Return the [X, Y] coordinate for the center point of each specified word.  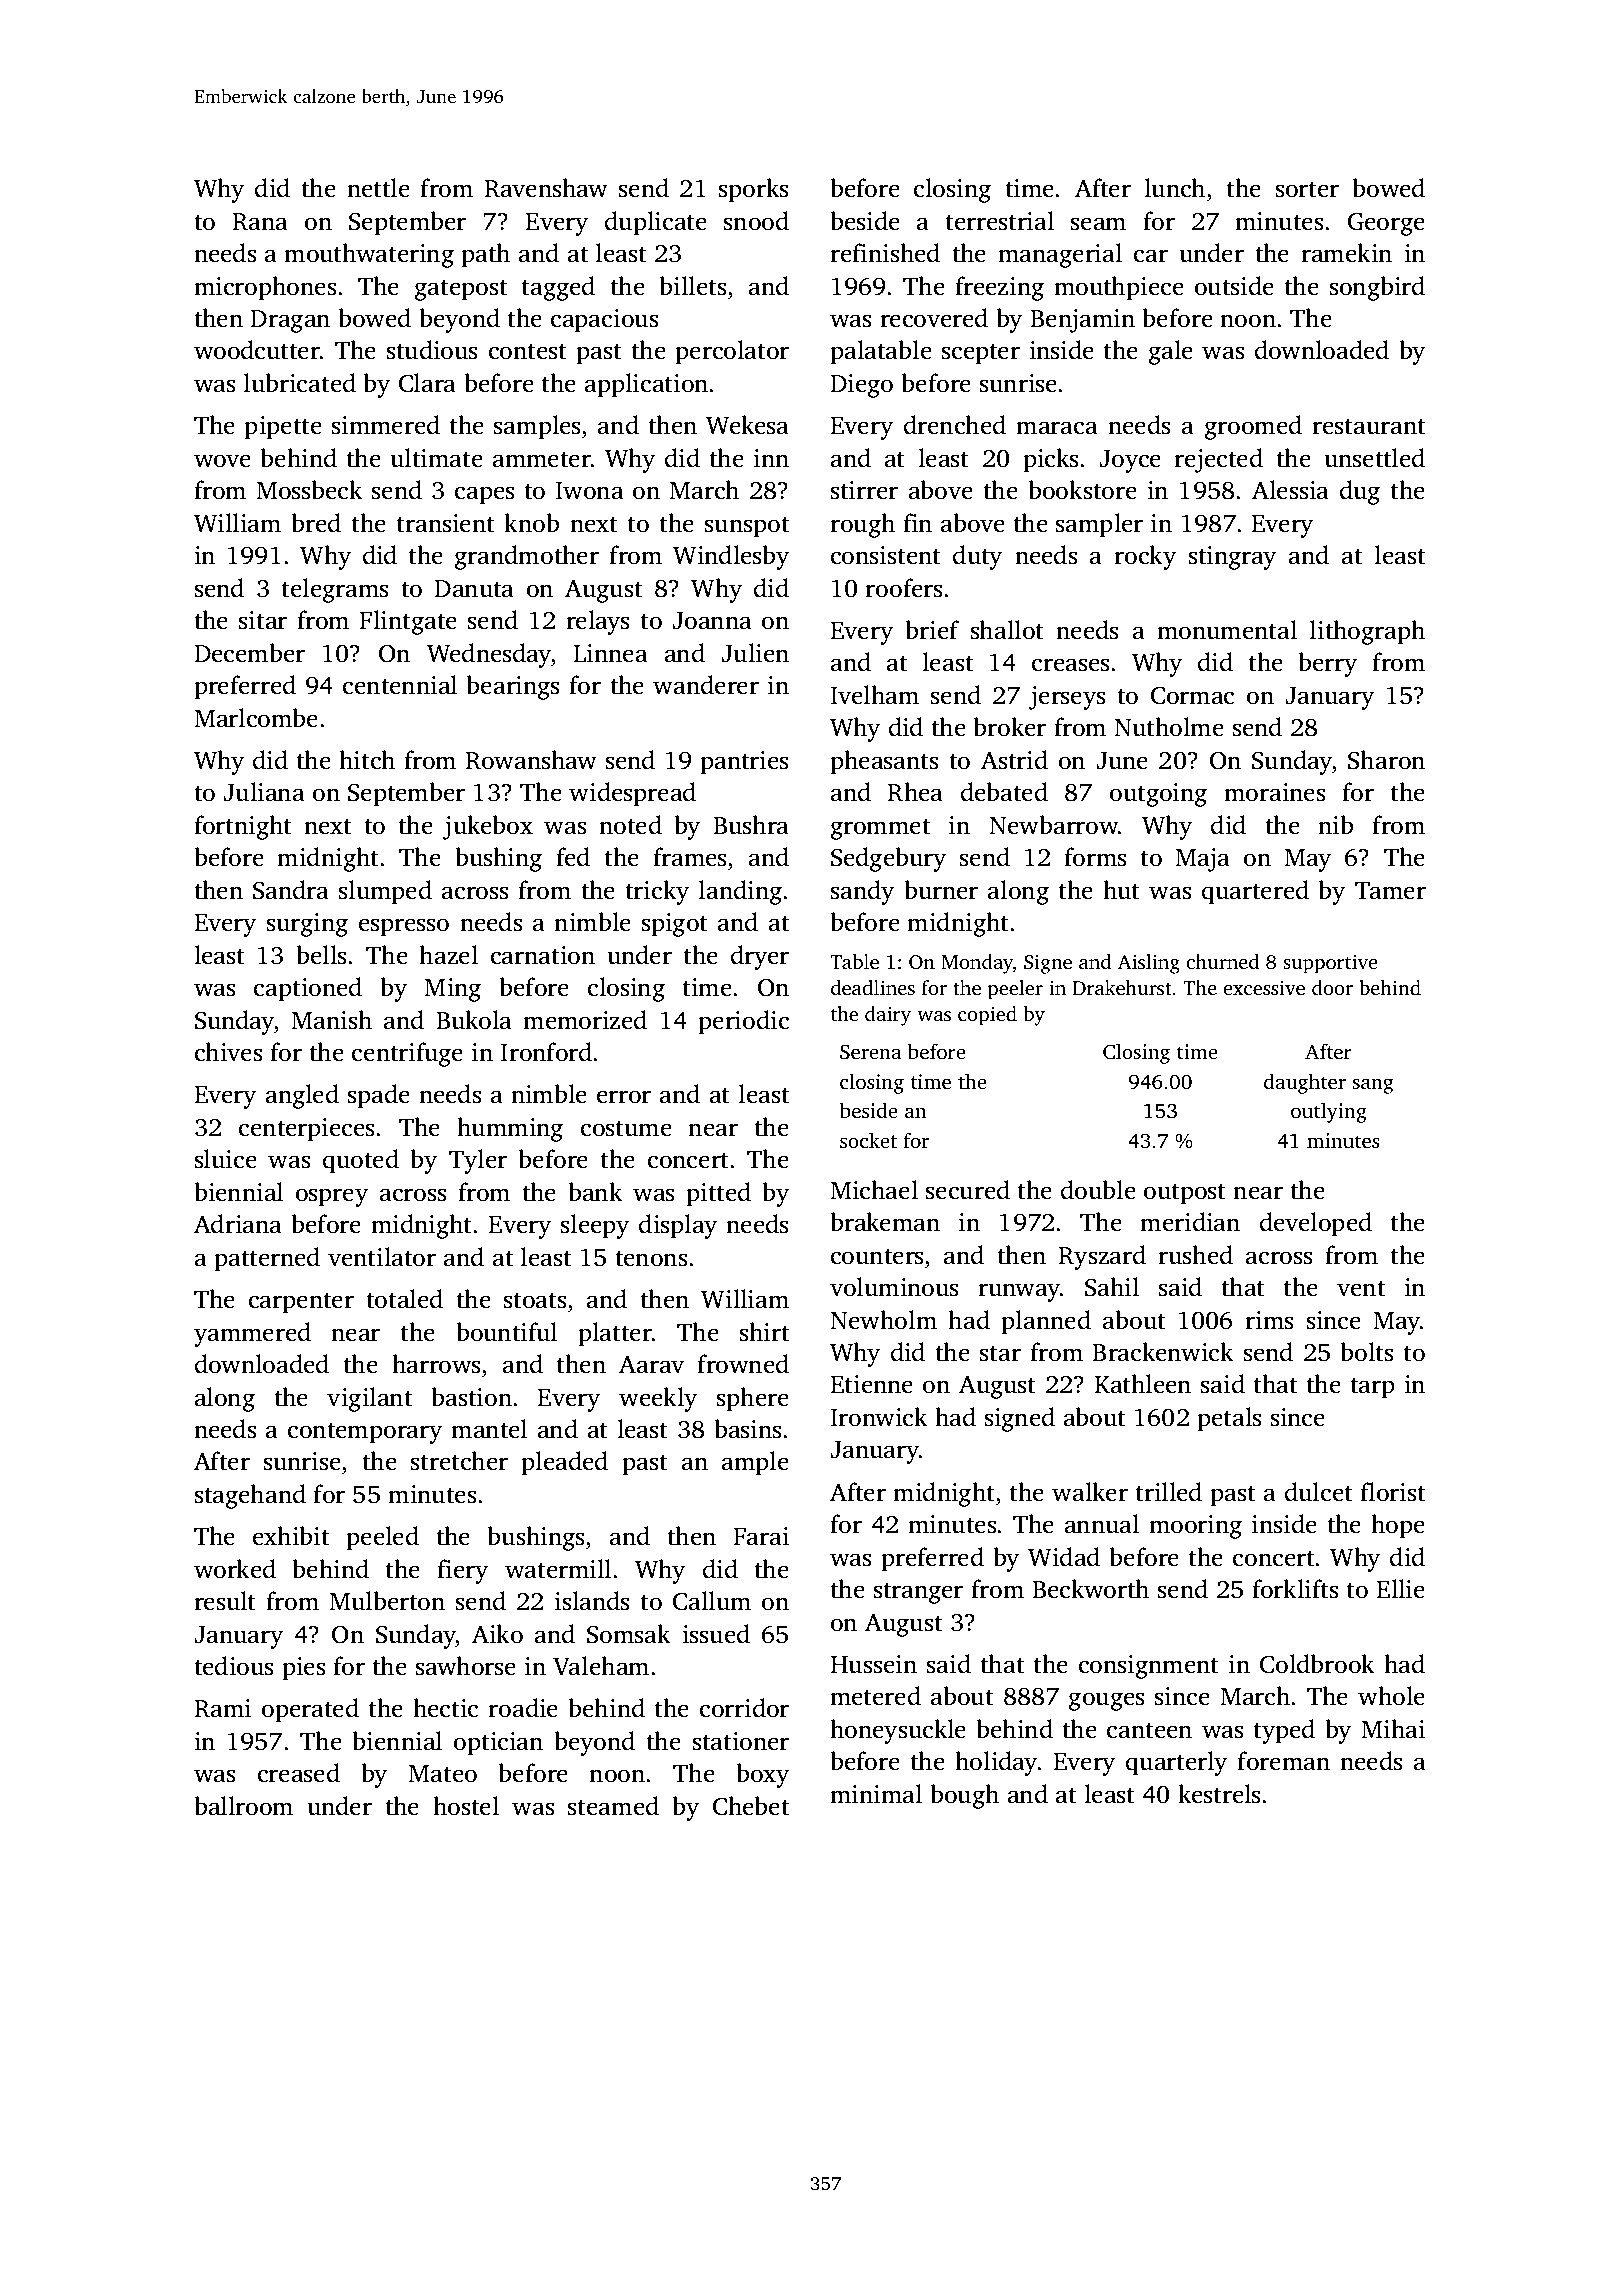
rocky [1145, 557]
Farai [761, 1536]
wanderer [706, 685]
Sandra [291, 890]
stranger [918, 1593]
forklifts [1295, 1589]
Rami [223, 1708]
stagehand [250, 1496]
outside [1234, 286]
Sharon [1386, 760]
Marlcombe [256, 718]
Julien [755, 653]
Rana [260, 222]
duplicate [656, 223]
